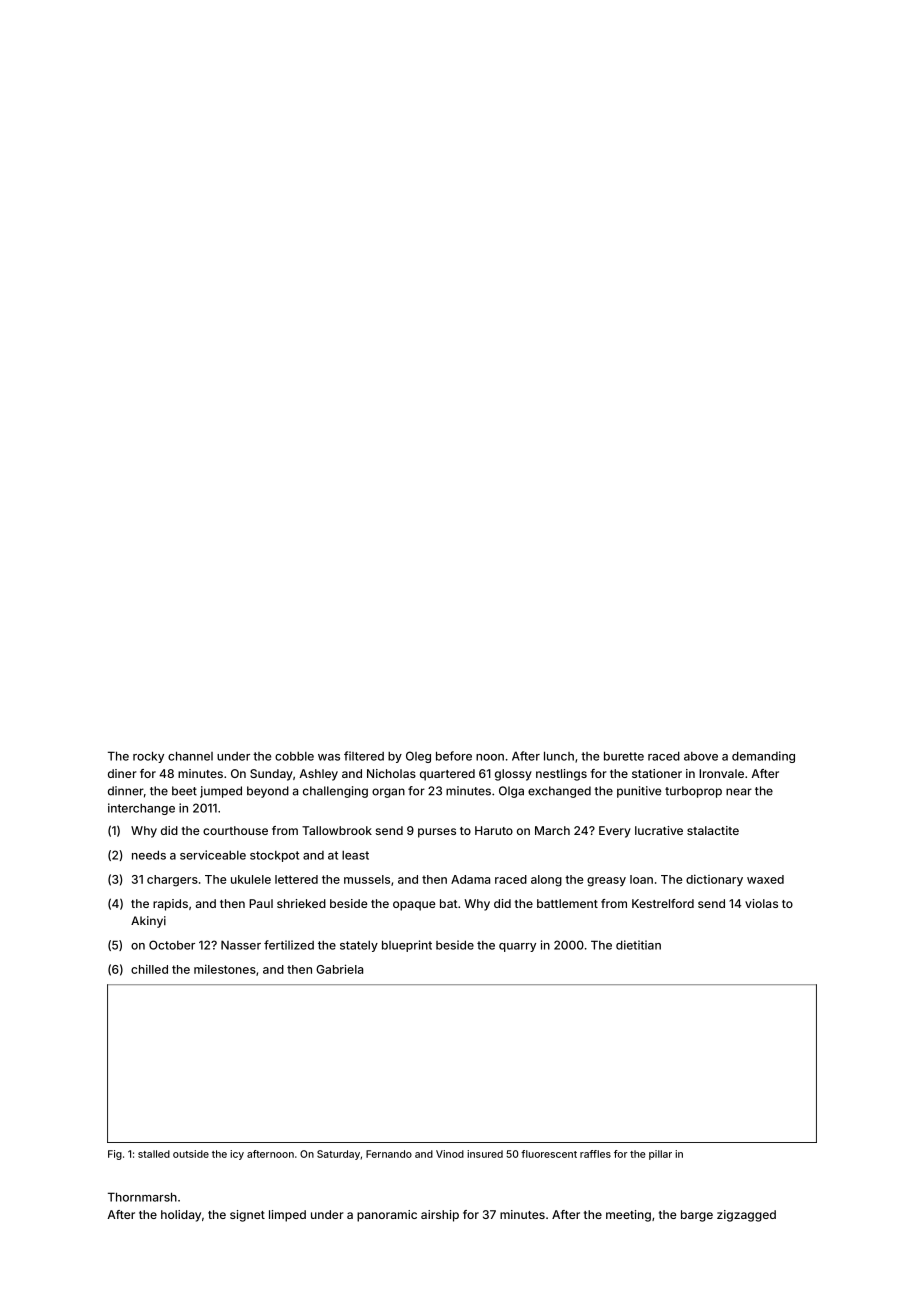  Describe the element at coordinates (440, 1216) in the page. I see `airship` at that location.
